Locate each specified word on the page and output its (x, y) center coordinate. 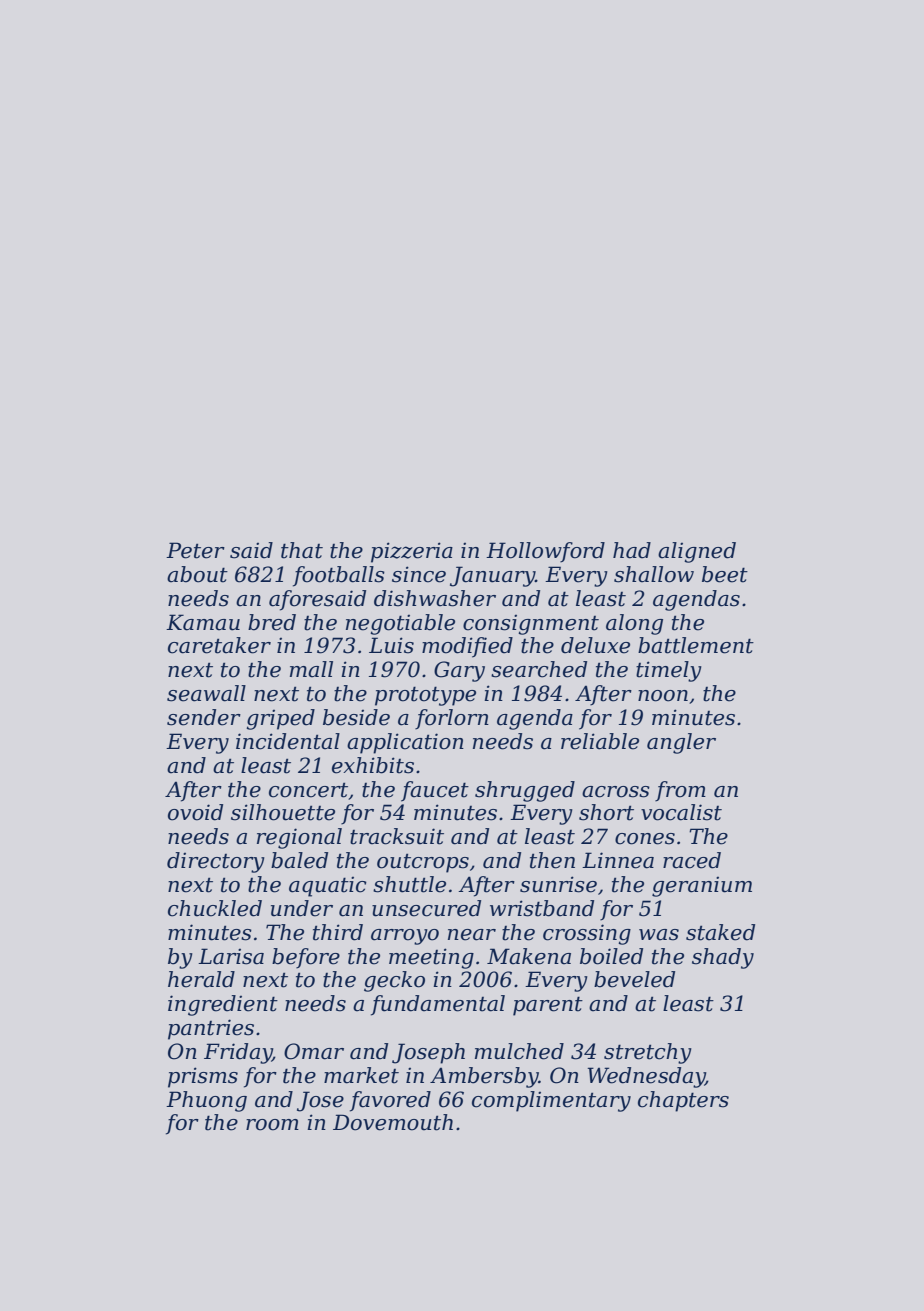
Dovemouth (393, 1122)
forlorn (452, 719)
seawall (206, 693)
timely (669, 671)
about (197, 574)
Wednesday (646, 1077)
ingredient (223, 1005)
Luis (391, 645)
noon (663, 696)
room (272, 1125)
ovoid (195, 812)
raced (692, 860)
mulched (519, 1051)
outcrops (423, 863)
